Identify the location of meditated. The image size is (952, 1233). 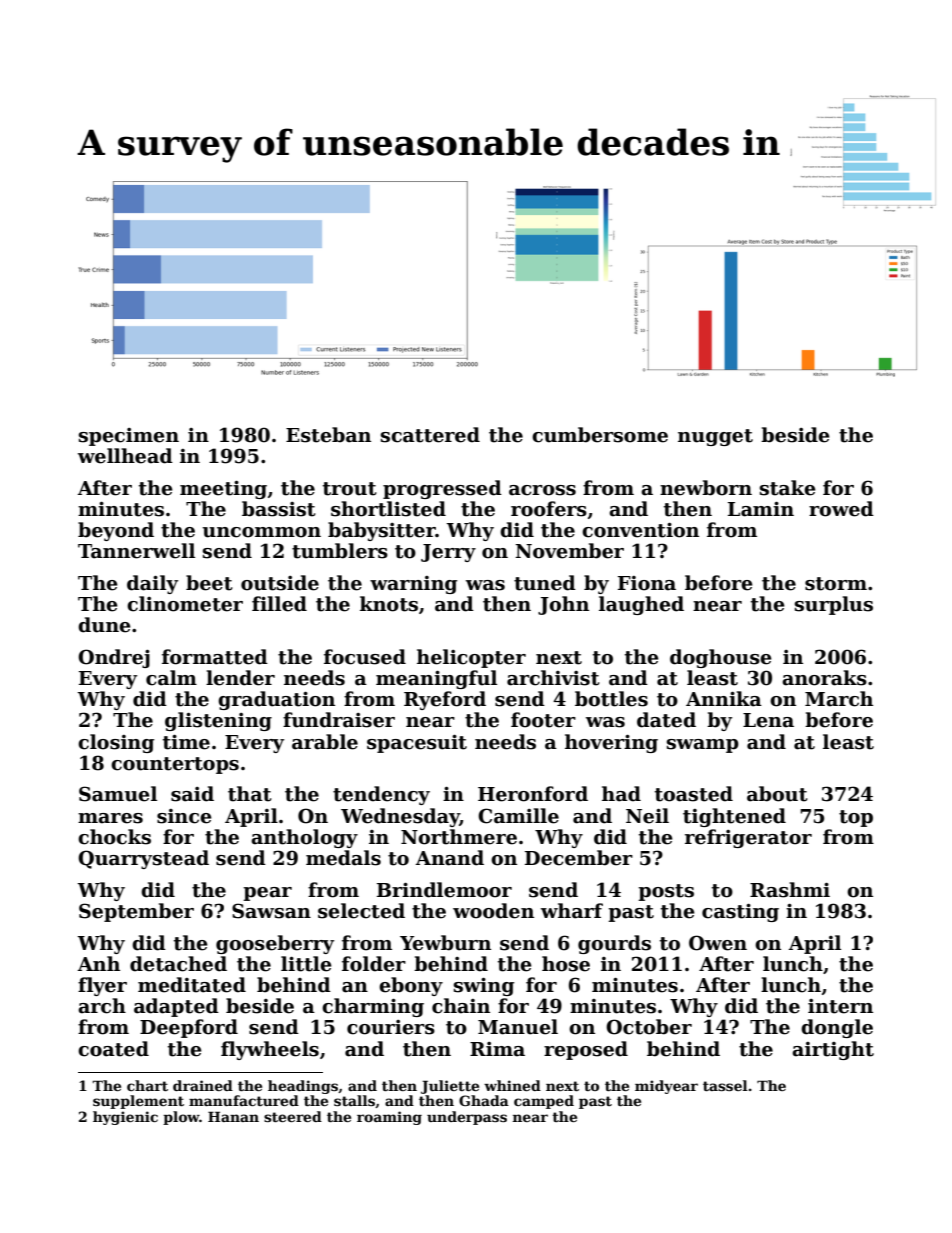
(192, 985).
